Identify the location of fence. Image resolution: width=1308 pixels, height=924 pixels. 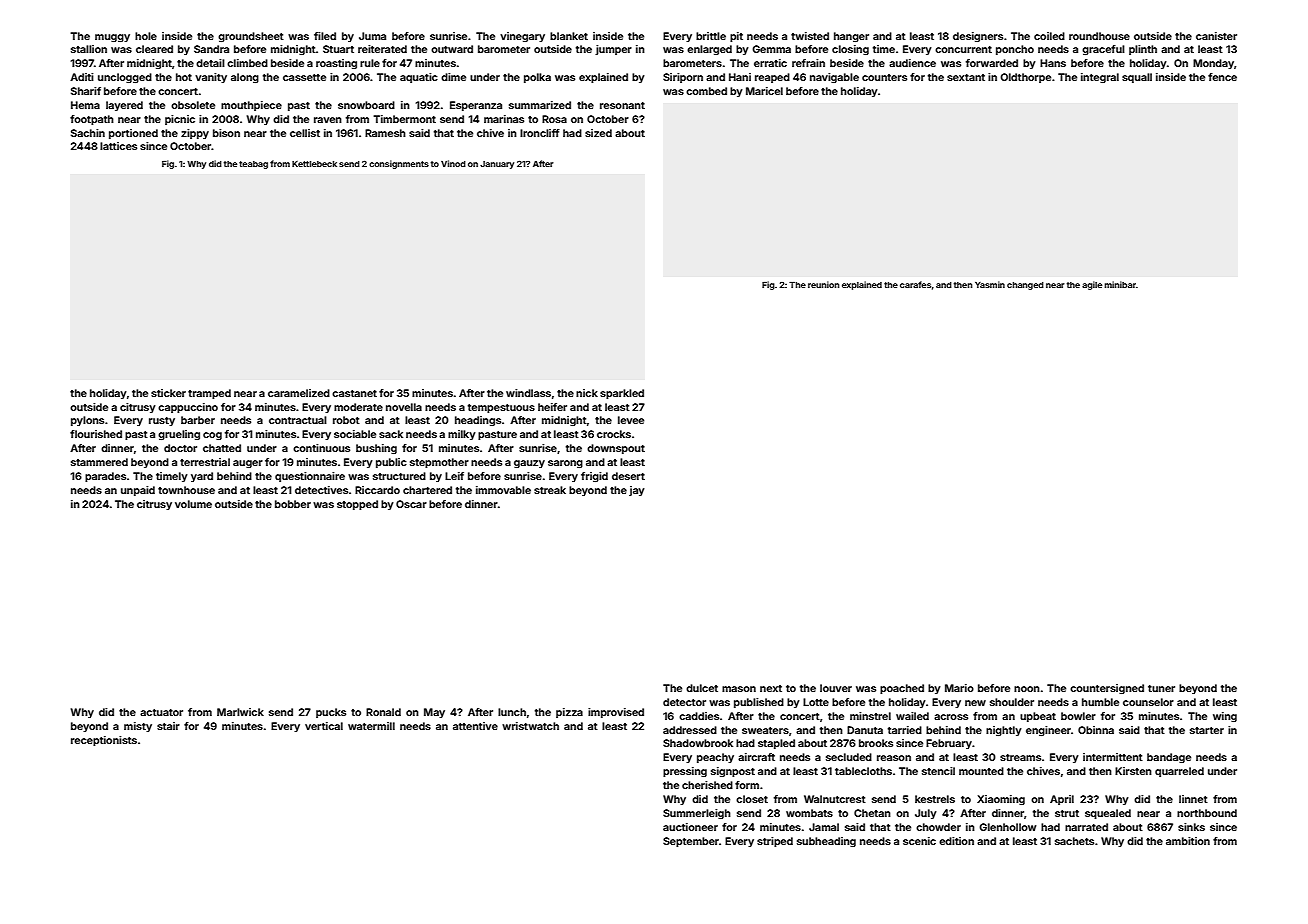
(1222, 77).
